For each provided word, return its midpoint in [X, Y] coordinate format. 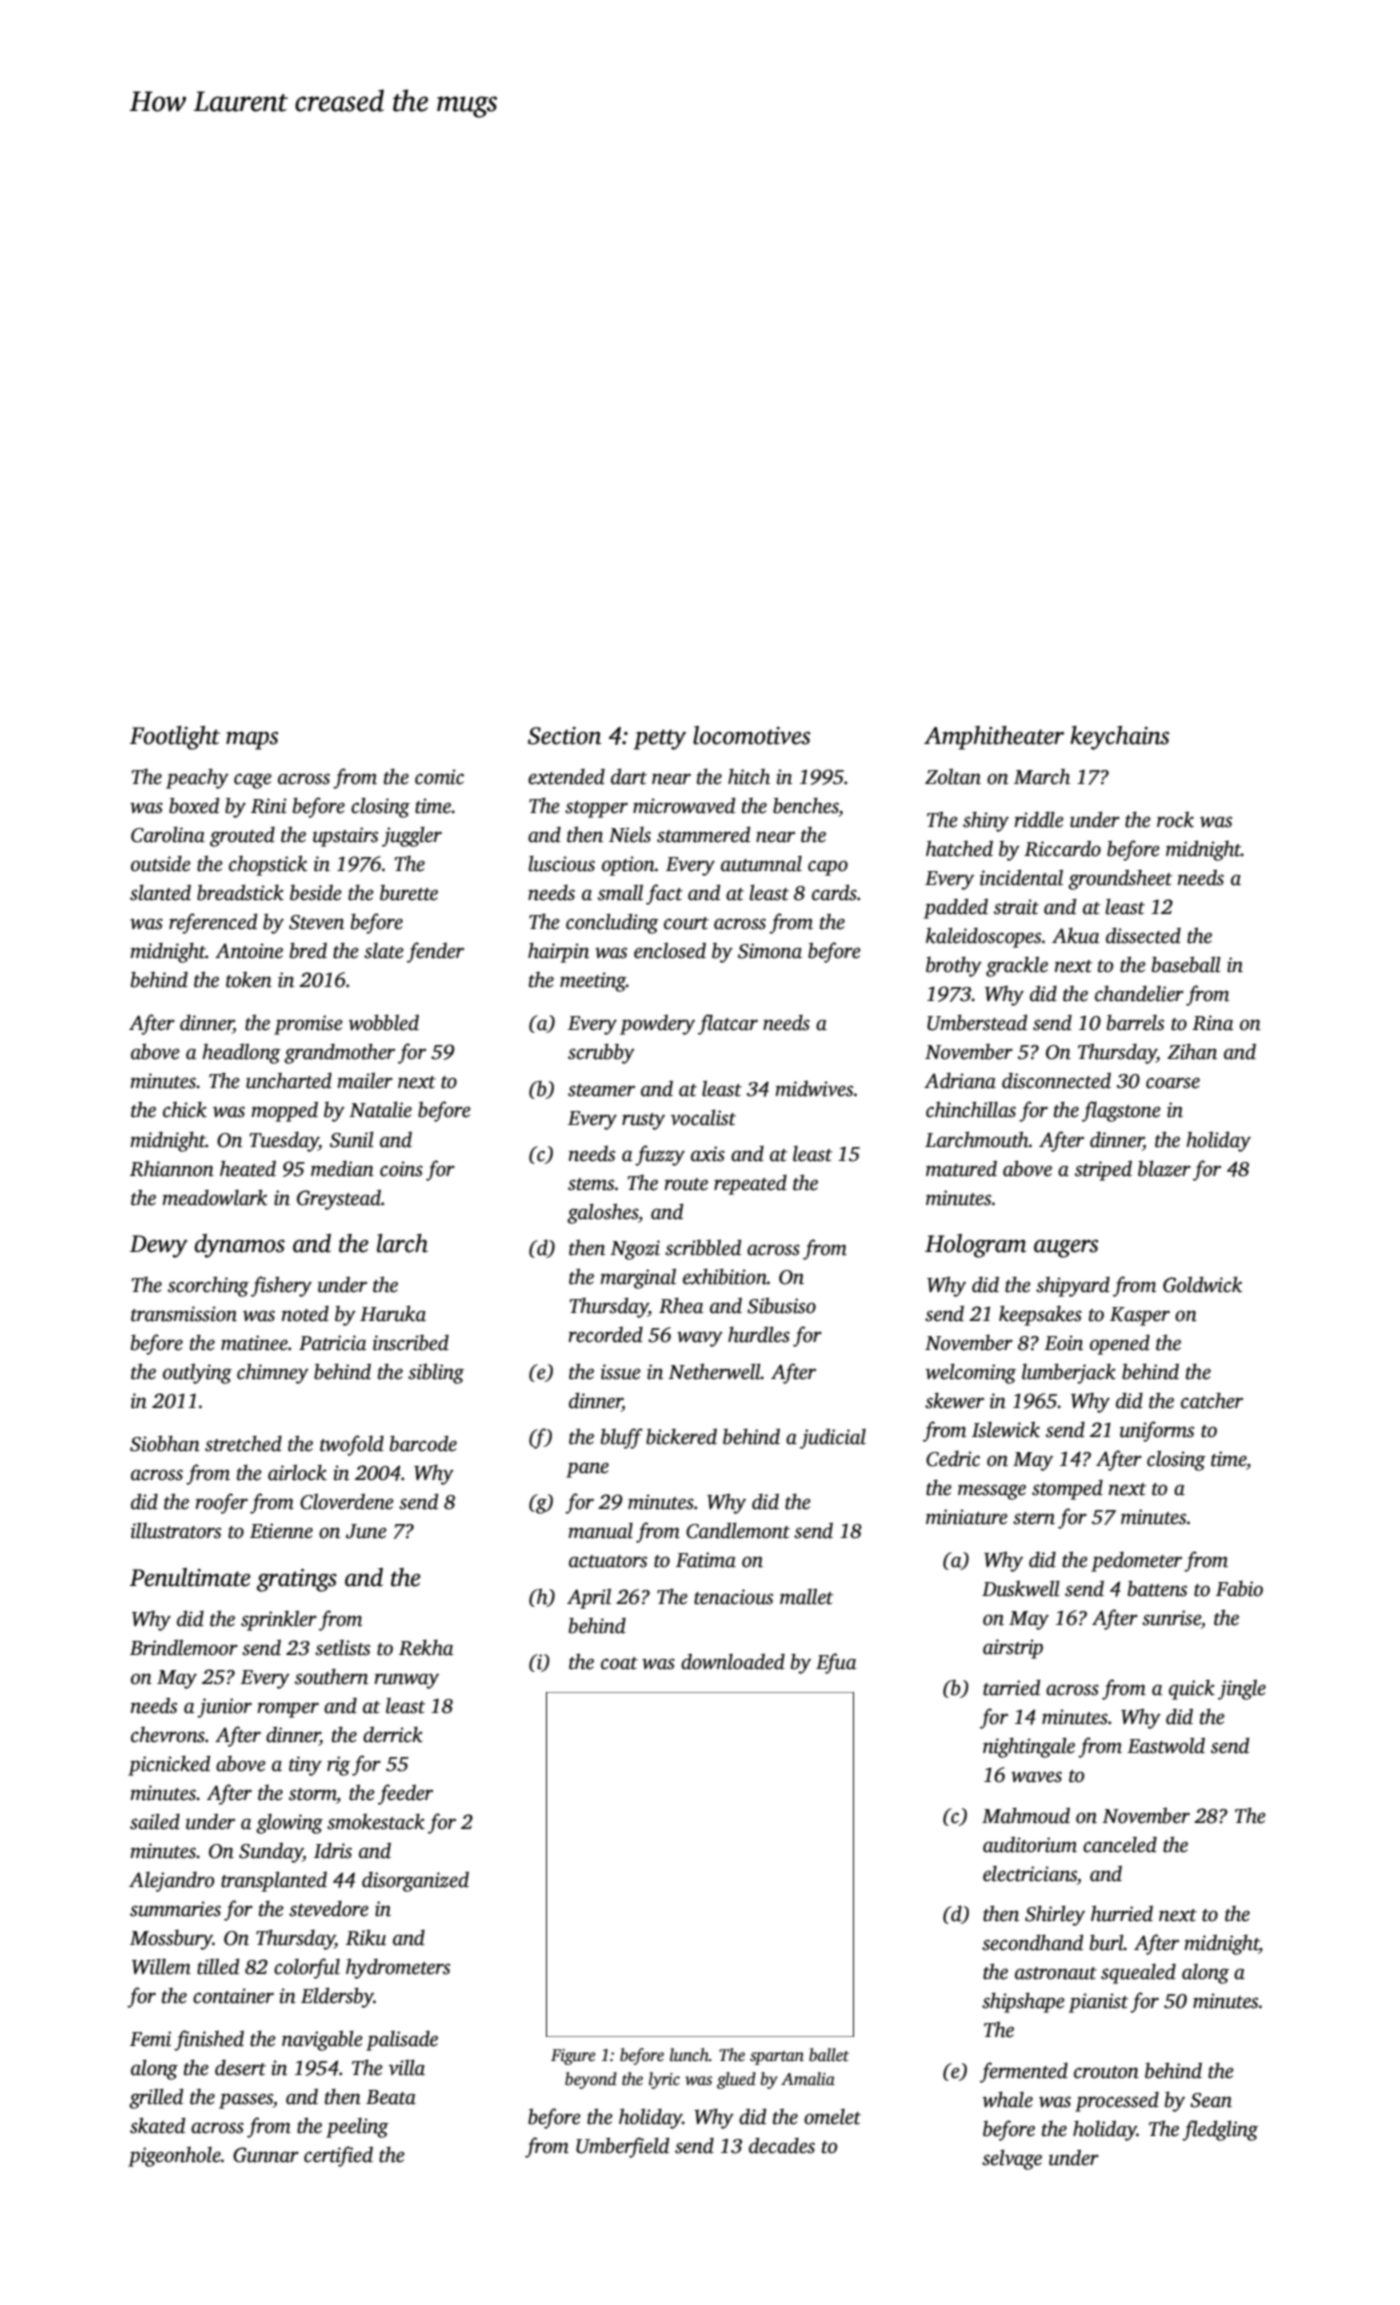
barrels [1135, 1022]
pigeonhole [174, 2157]
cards [834, 892]
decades [782, 2145]
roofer [221, 1503]
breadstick [240, 892]
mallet [806, 1596]
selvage [1012, 2159]
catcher [1212, 1400]
